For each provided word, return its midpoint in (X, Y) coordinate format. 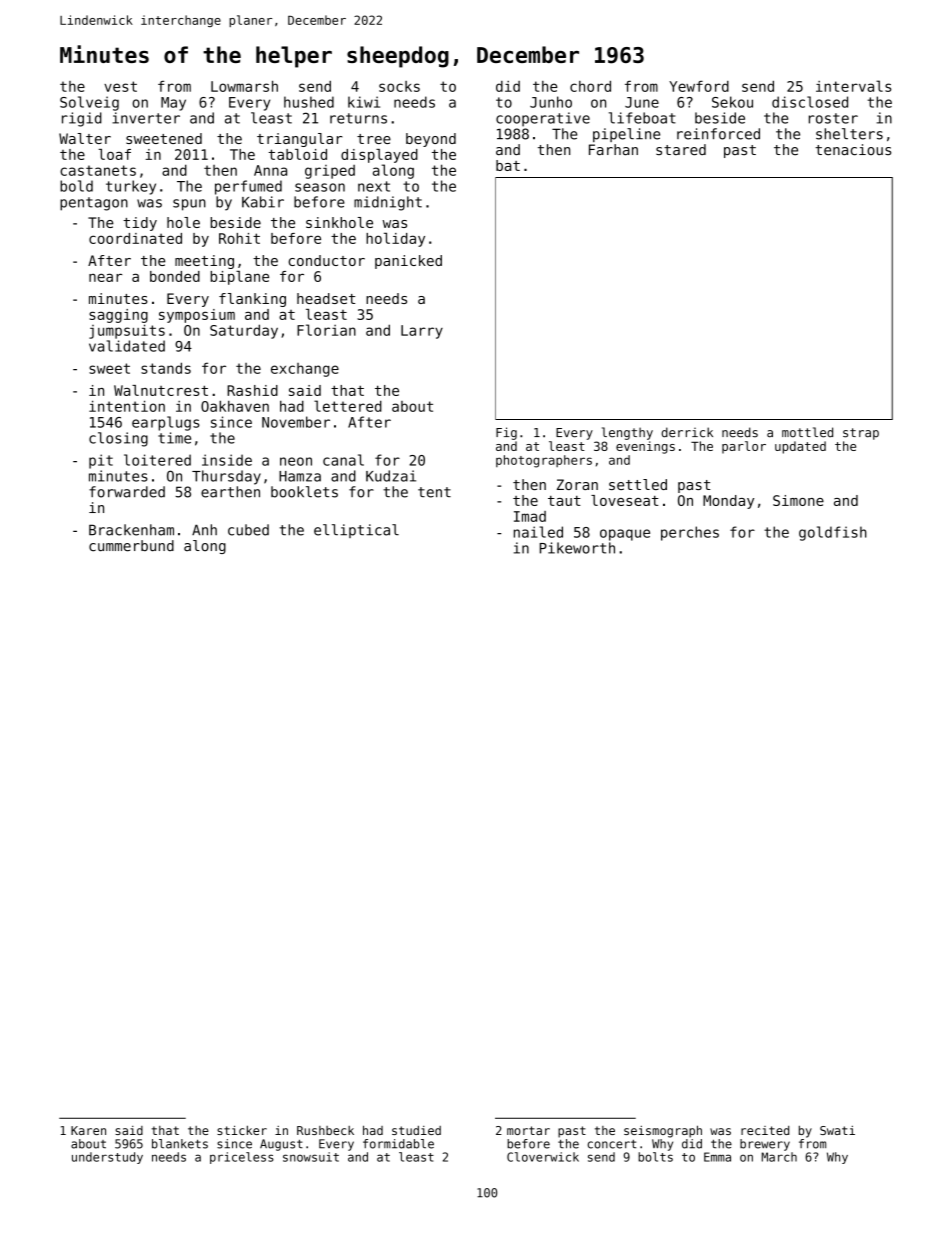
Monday (728, 502)
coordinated (135, 238)
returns (358, 118)
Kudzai (391, 476)
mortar (528, 1130)
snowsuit (311, 1157)
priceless (242, 1158)
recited (765, 1130)
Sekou (732, 102)
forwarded (127, 492)
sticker (242, 1130)
